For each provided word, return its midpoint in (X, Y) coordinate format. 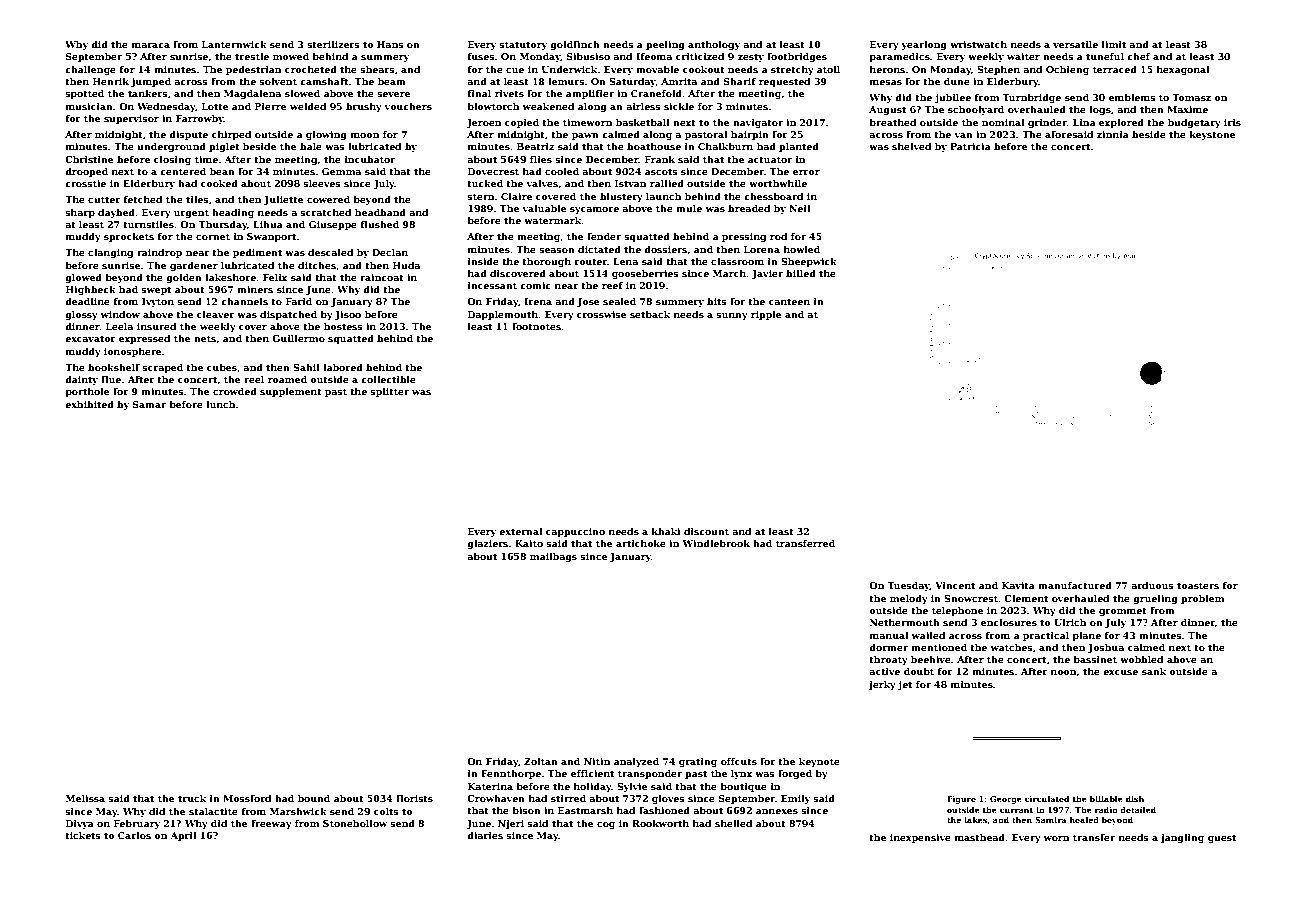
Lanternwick (234, 44)
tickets (83, 835)
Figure (961, 800)
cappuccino (575, 532)
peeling (665, 45)
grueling (1155, 599)
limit (1114, 44)
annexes (777, 811)
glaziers (487, 544)
